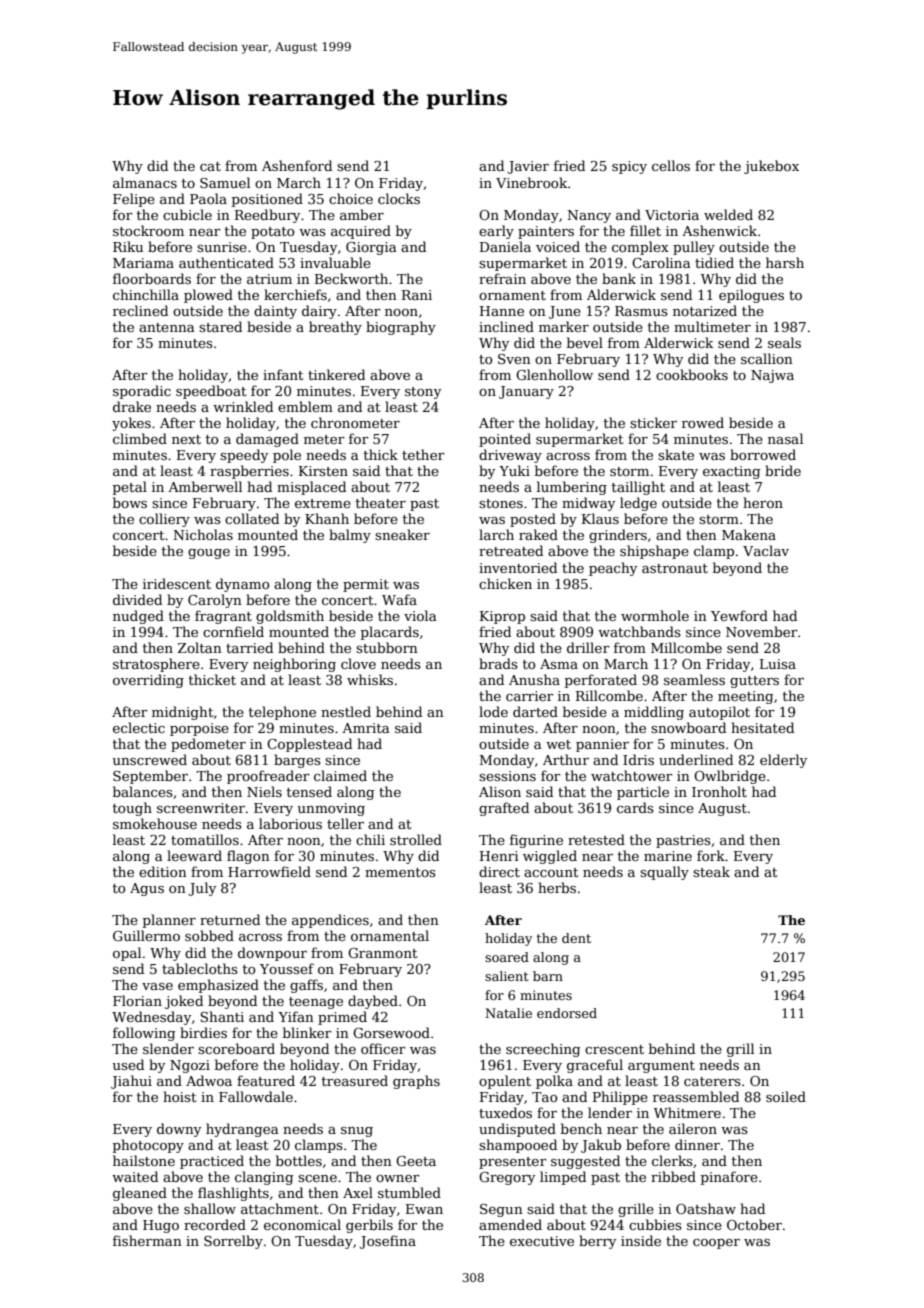 This screenshot has height=1308, width=924. What do you see at coordinates (242, 585) in the screenshot?
I see `dynamo` at bounding box center [242, 585].
